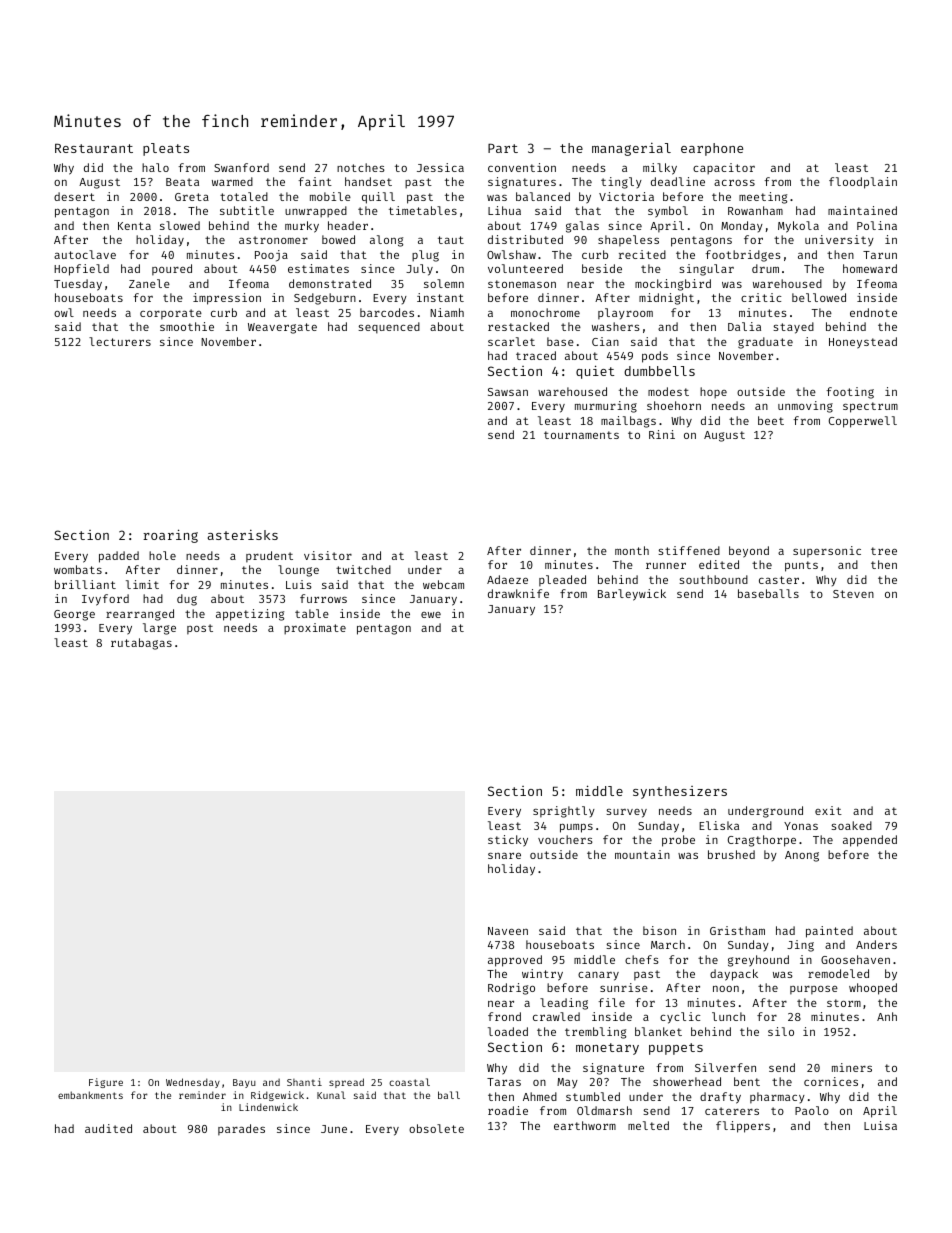 This screenshot has height=1233, width=952. I want to click on Figure, so click(106, 1083).
